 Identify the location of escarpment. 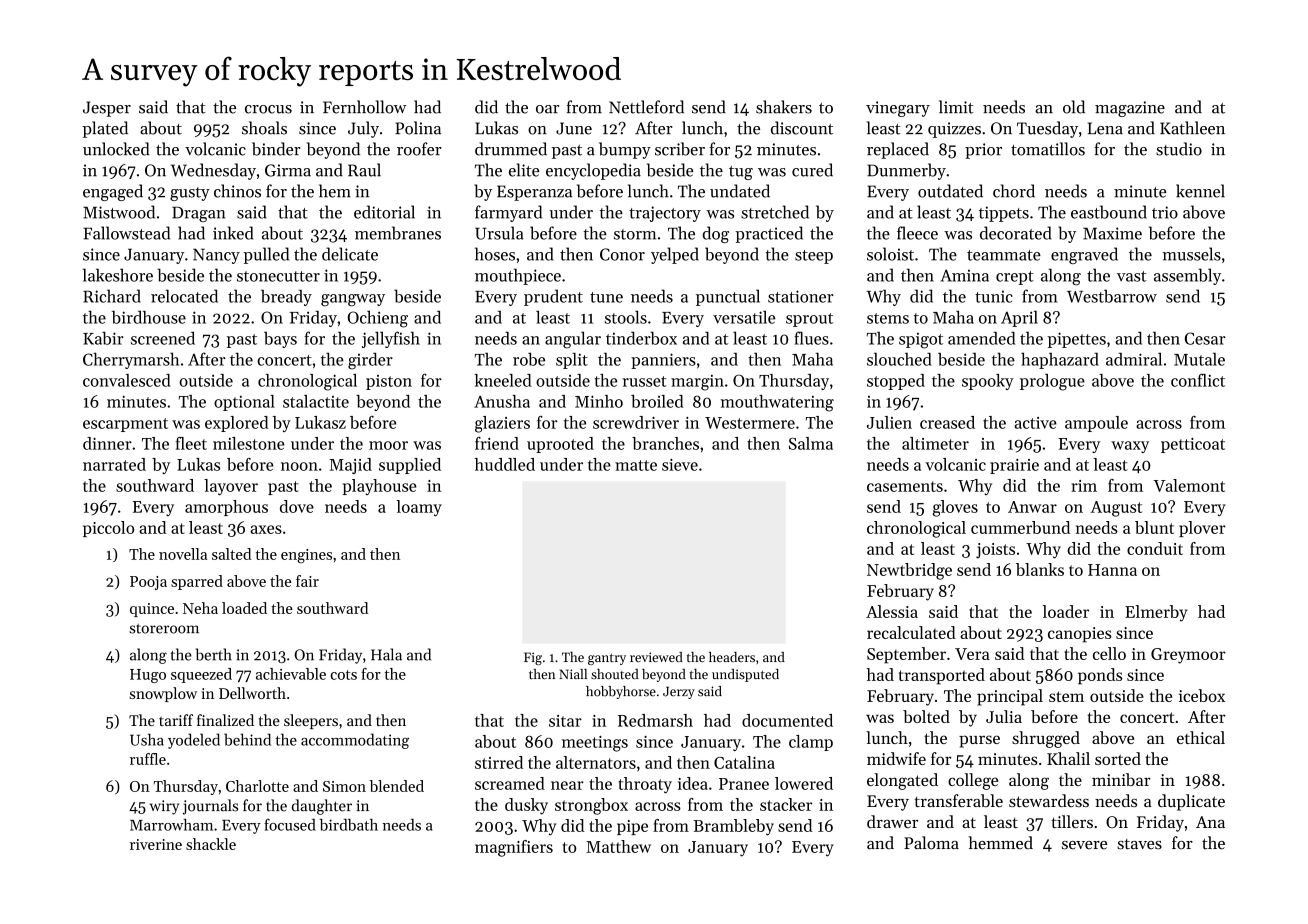
(125, 425).
